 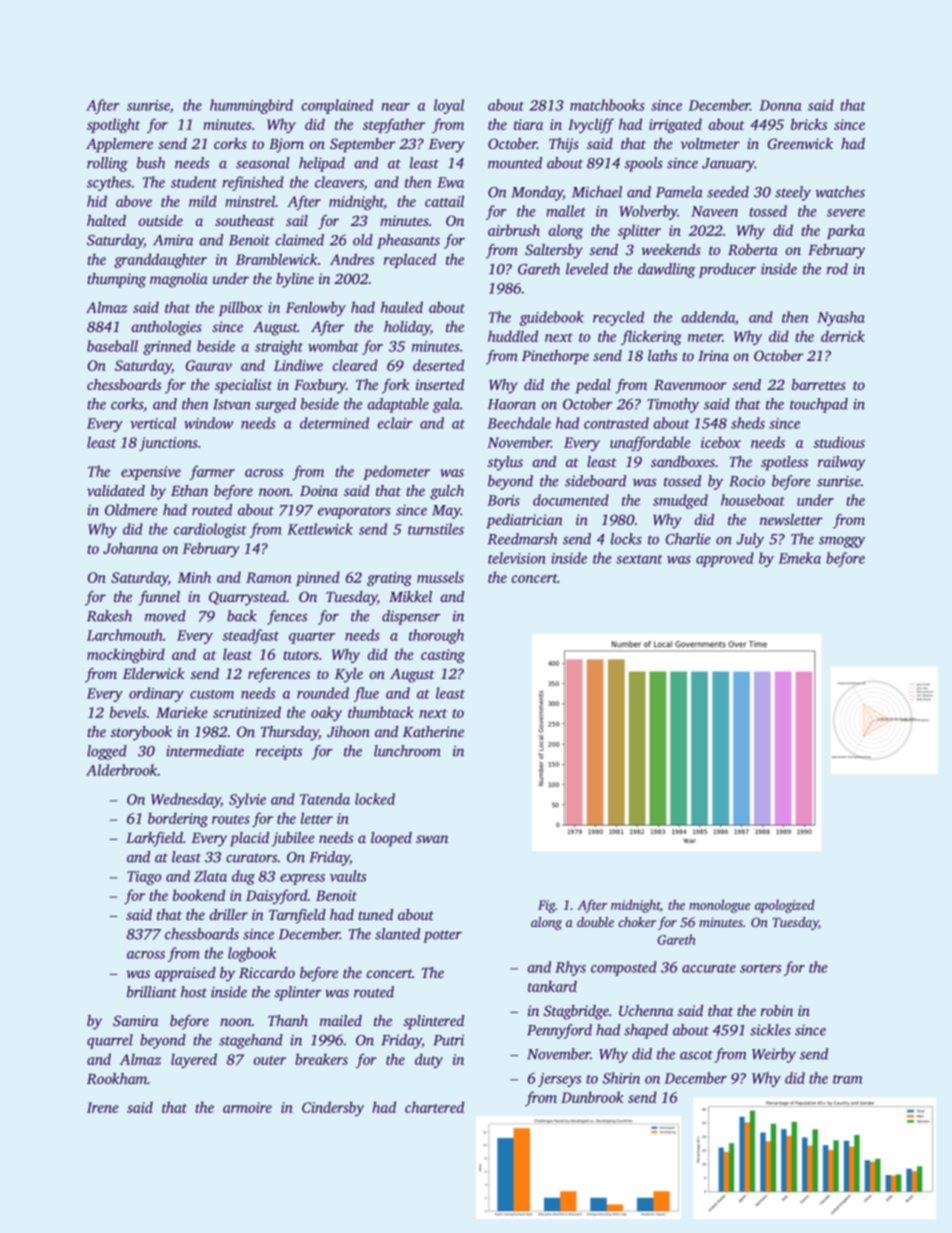 I want to click on watches, so click(x=840, y=192).
